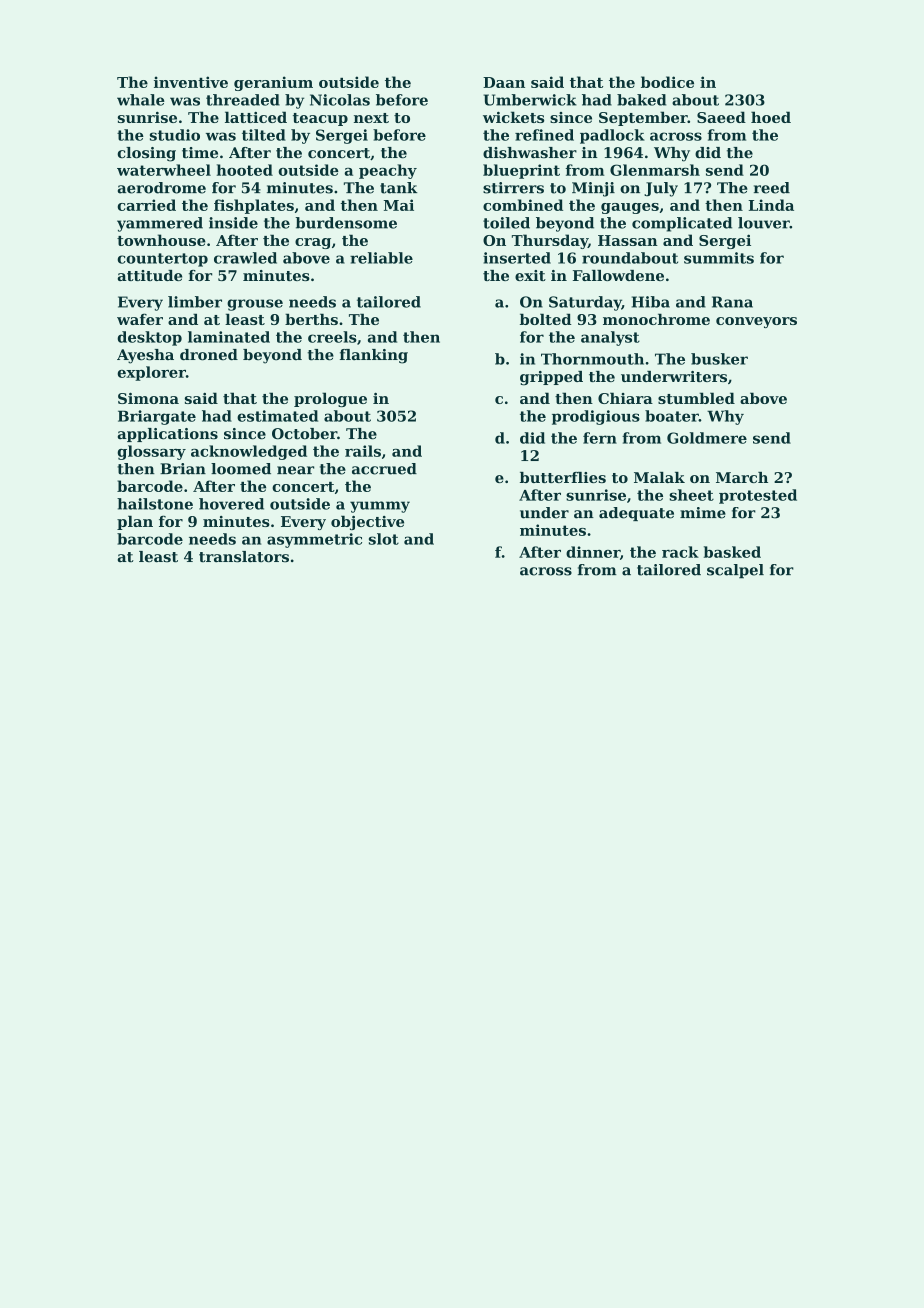 The image size is (924, 1308). What do you see at coordinates (152, 452) in the document?
I see `glossary` at bounding box center [152, 452].
